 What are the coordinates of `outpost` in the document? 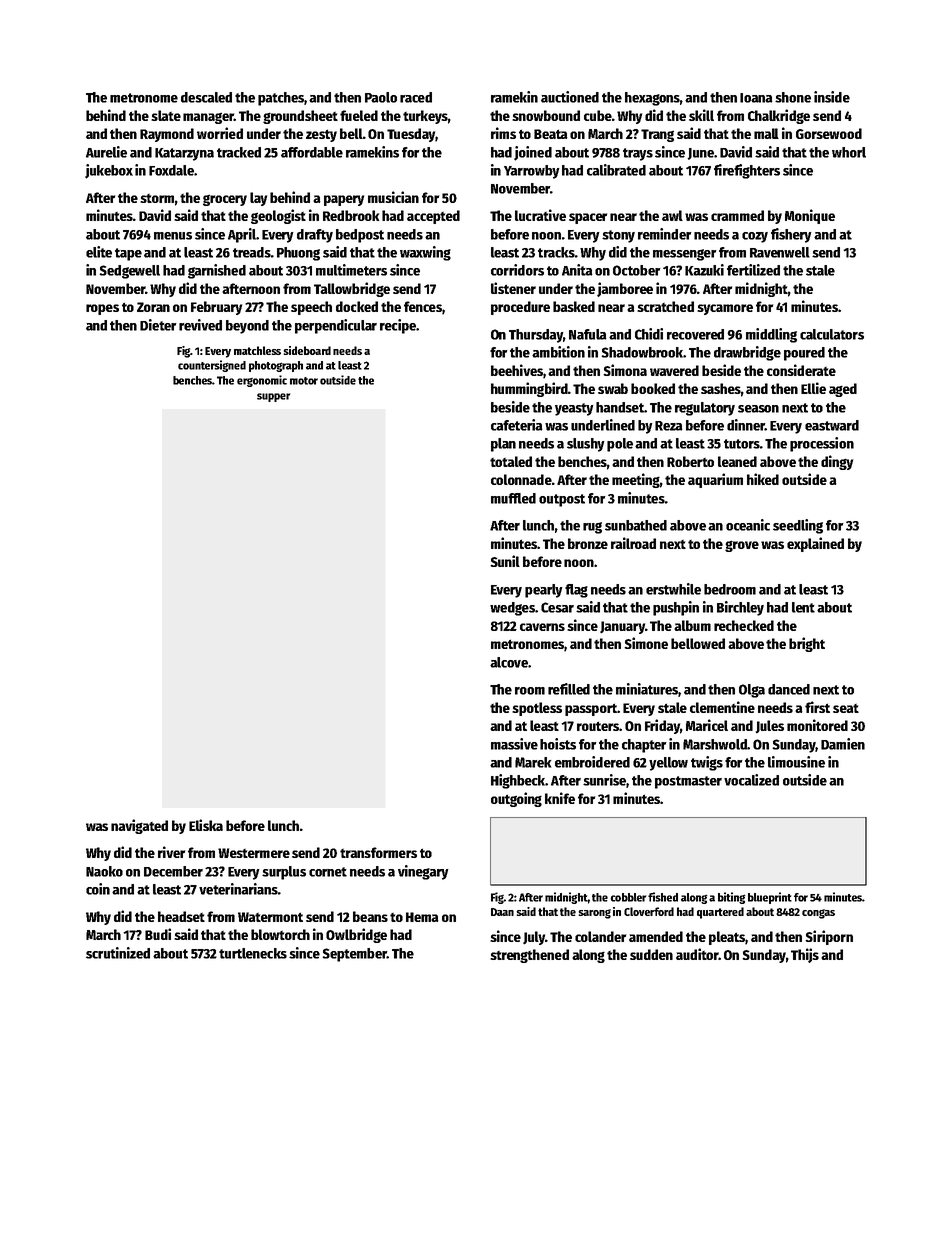 It's located at (562, 500).
